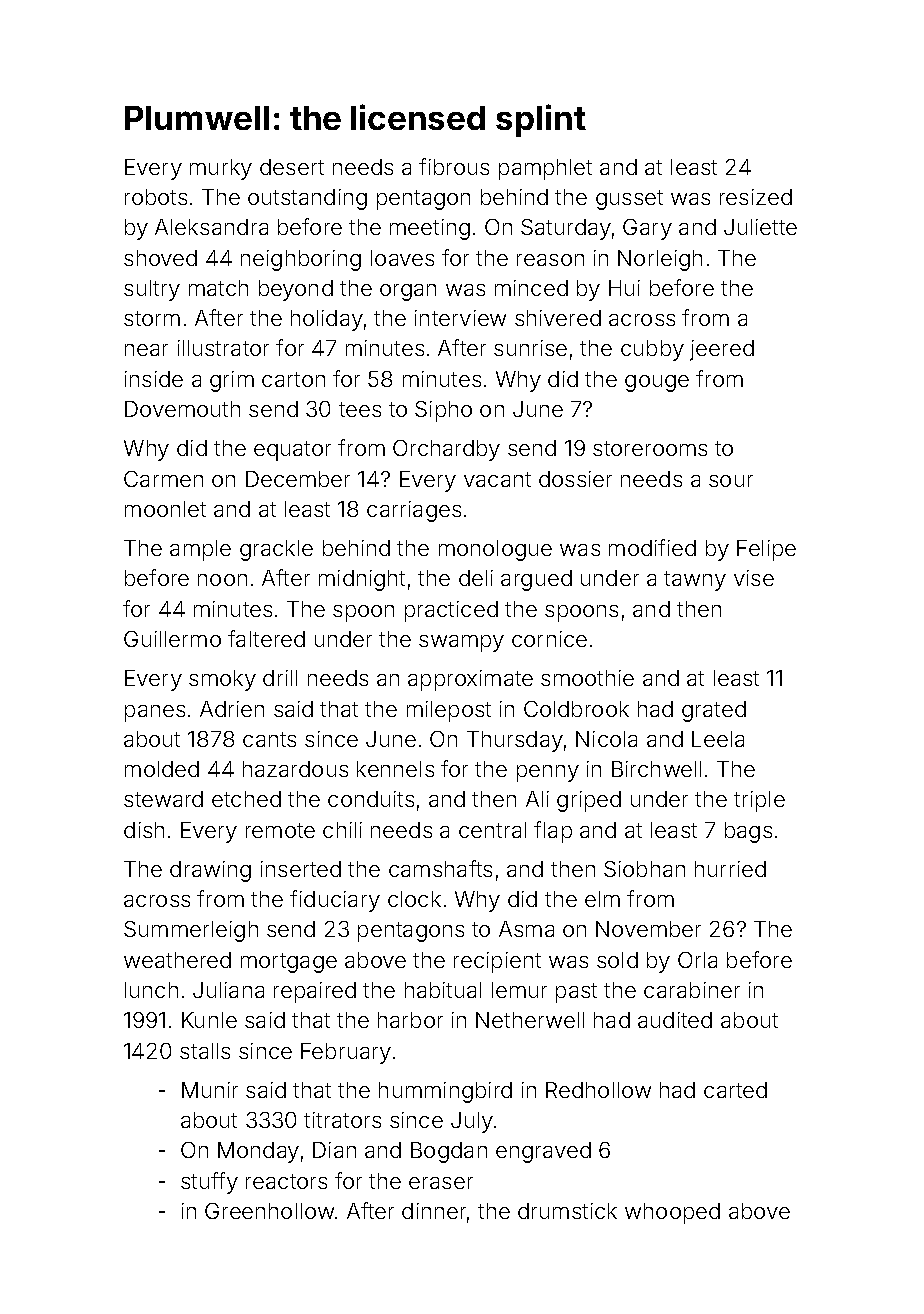 The width and height of the screenshot is (924, 1314). I want to click on dinner, so click(434, 1211).
